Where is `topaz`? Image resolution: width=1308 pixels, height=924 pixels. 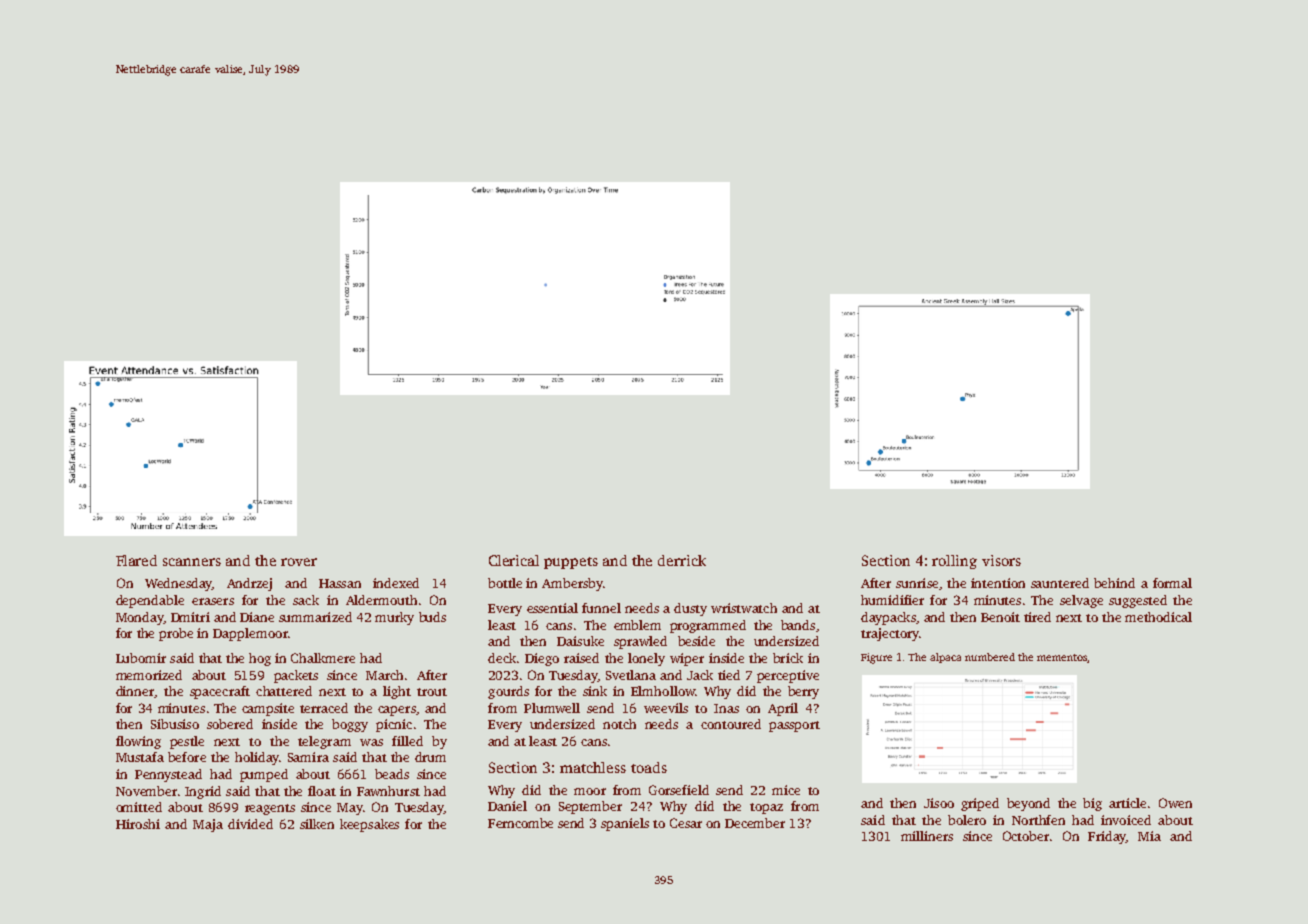
topaz is located at coordinates (766, 808).
